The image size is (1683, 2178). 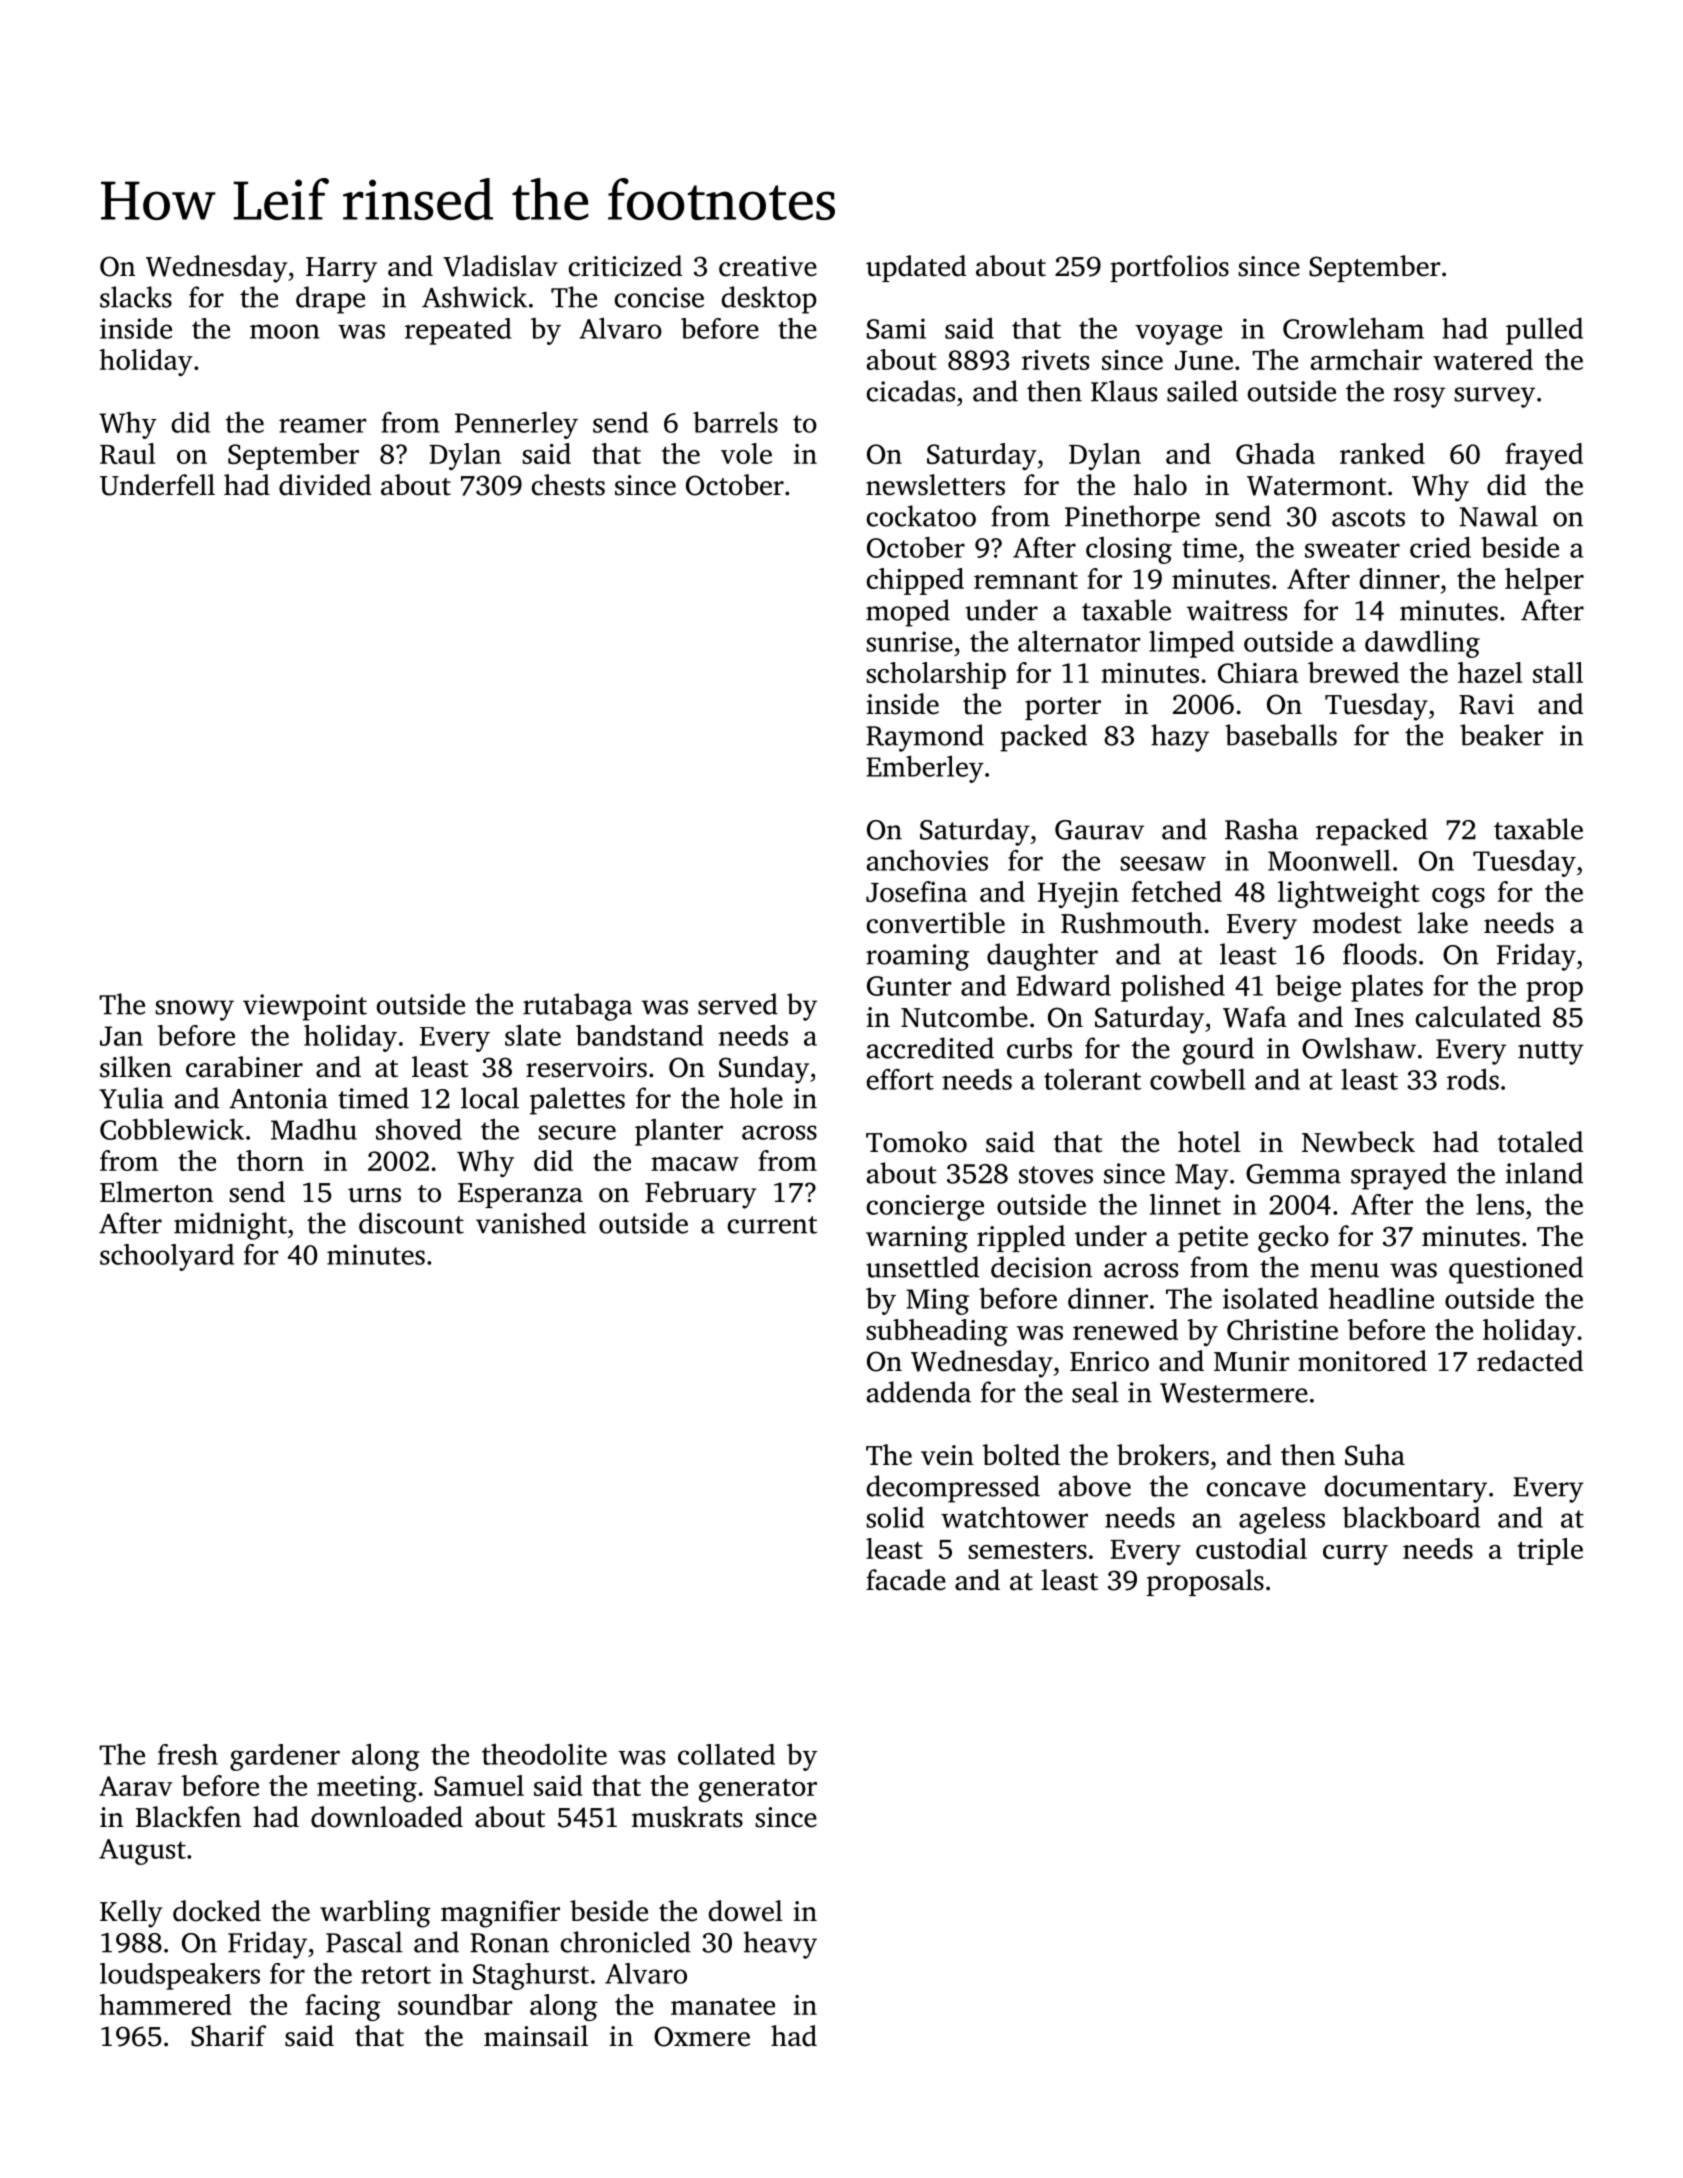 I want to click on hotel, so click(x=1209, y=1142).
